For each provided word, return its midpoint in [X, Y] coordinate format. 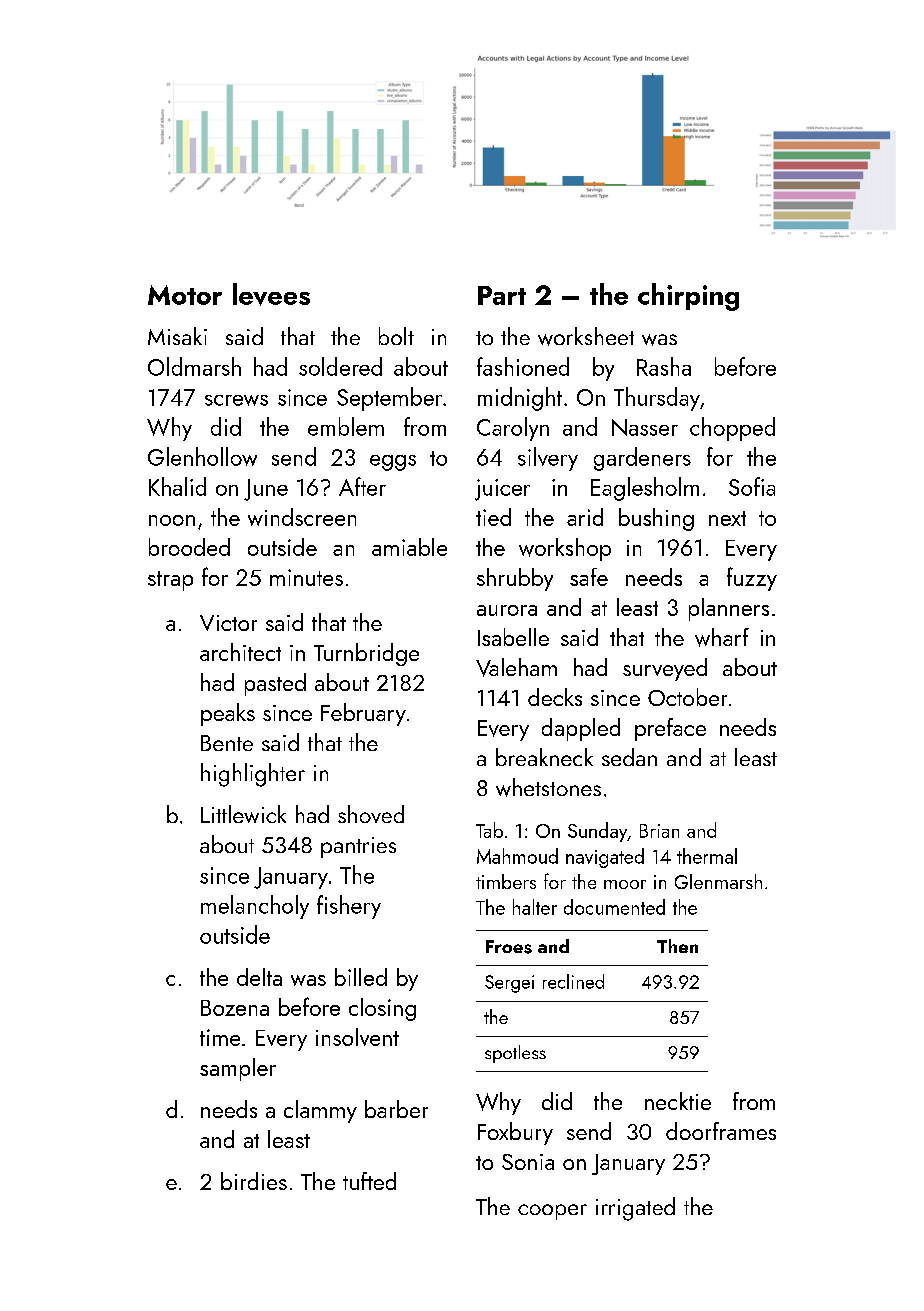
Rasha [664, 366]
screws [236, 400]
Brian [659, 831]
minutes [306, 577]
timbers [506, 881]
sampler [238, 1069]
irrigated [635, 1209]
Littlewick [243, 814]
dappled [581, 729]
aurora [507, 610]
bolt [396, 336]
